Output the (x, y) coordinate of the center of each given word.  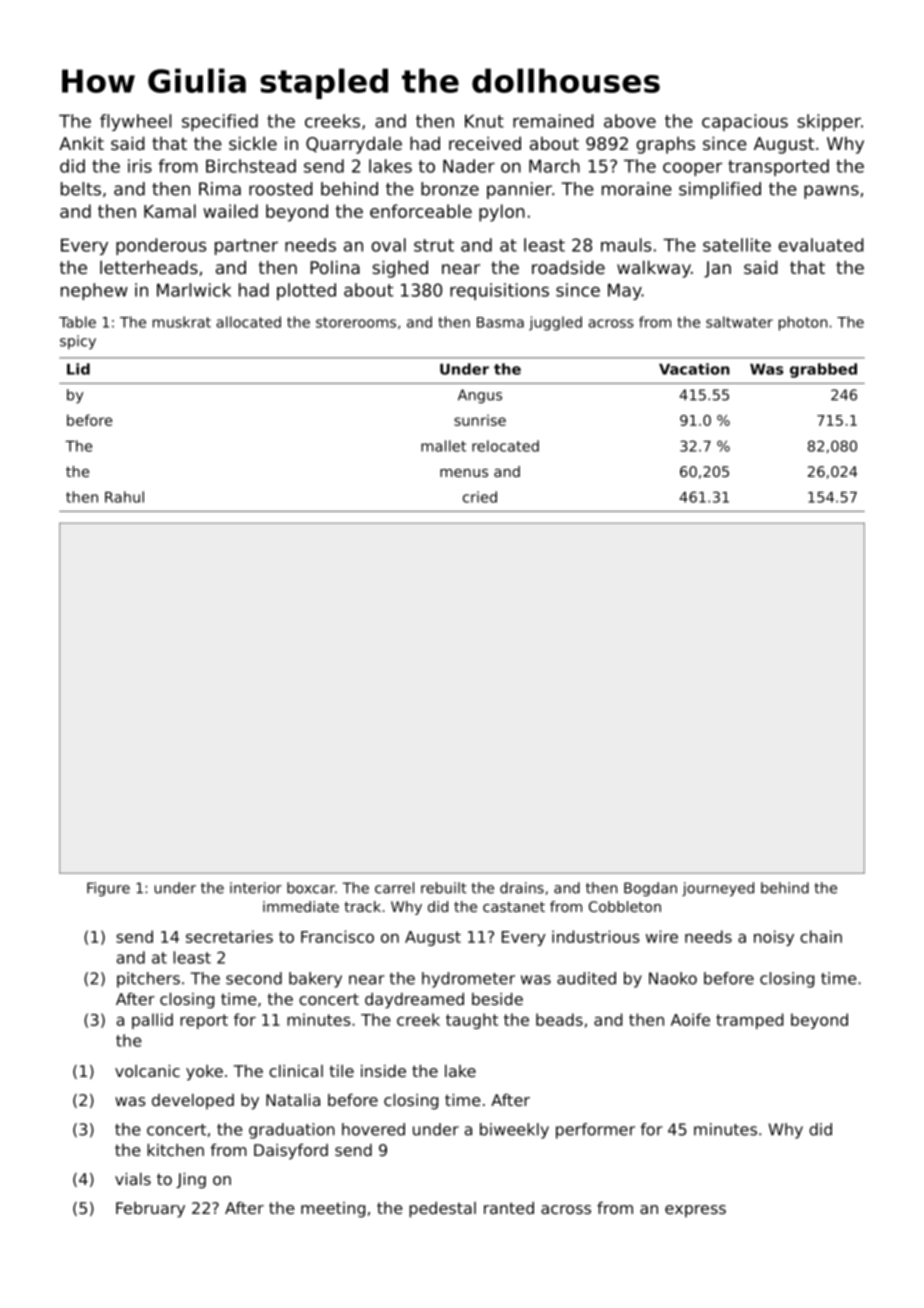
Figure (108, 889)
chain (821, 936)
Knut (484, 121)
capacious (745, 122)
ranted (509, 1208)
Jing (191, 1181)
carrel (394, 888)
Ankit (81, 143)
